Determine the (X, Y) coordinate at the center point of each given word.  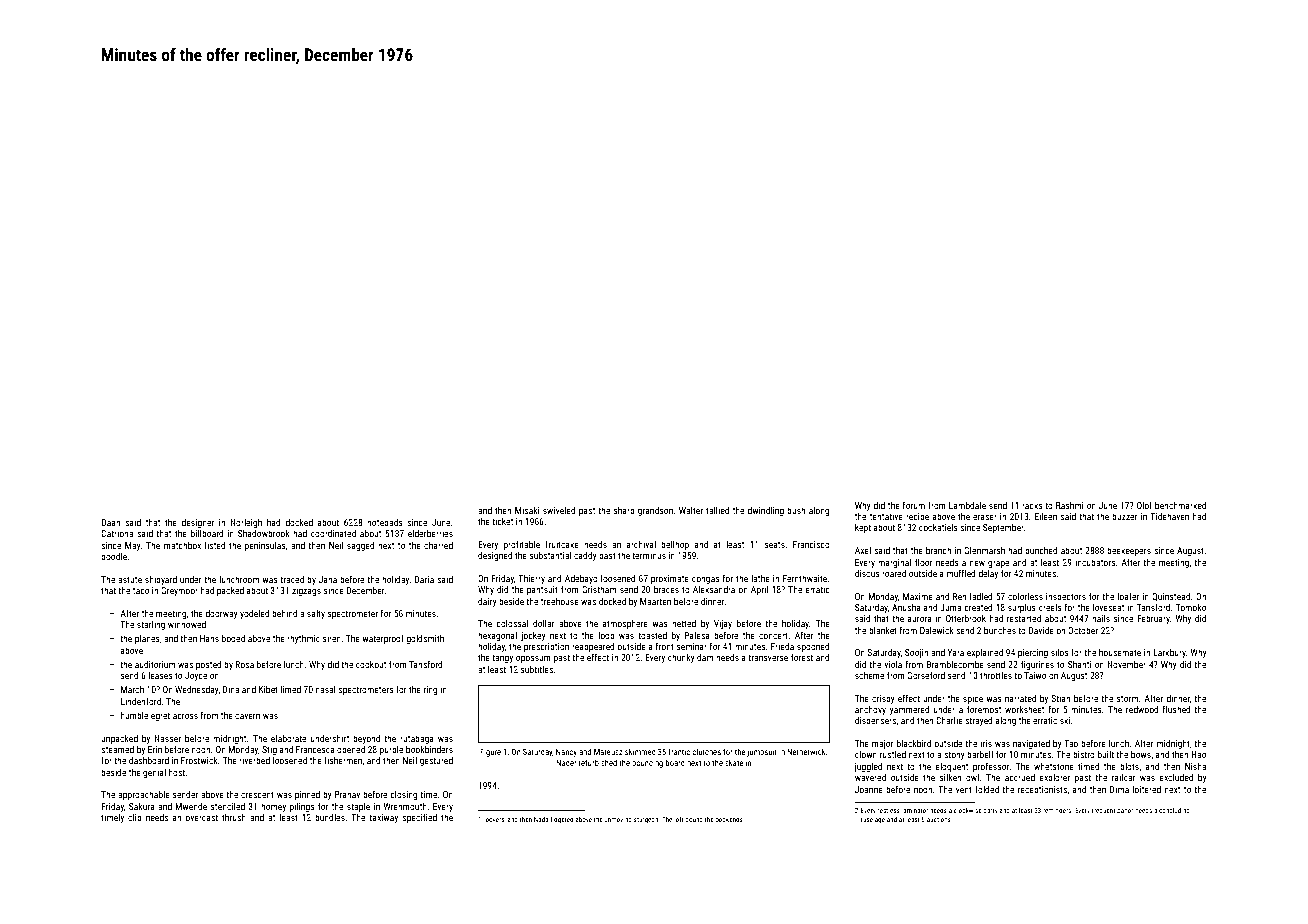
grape (998, 564)
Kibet (268, 689)
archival (641, 544)
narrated (1020, 698)
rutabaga (417, 739)
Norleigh (246, 523)
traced (292, 579)
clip (135, 818)
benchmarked (1180, 505)
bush (796, 510)
